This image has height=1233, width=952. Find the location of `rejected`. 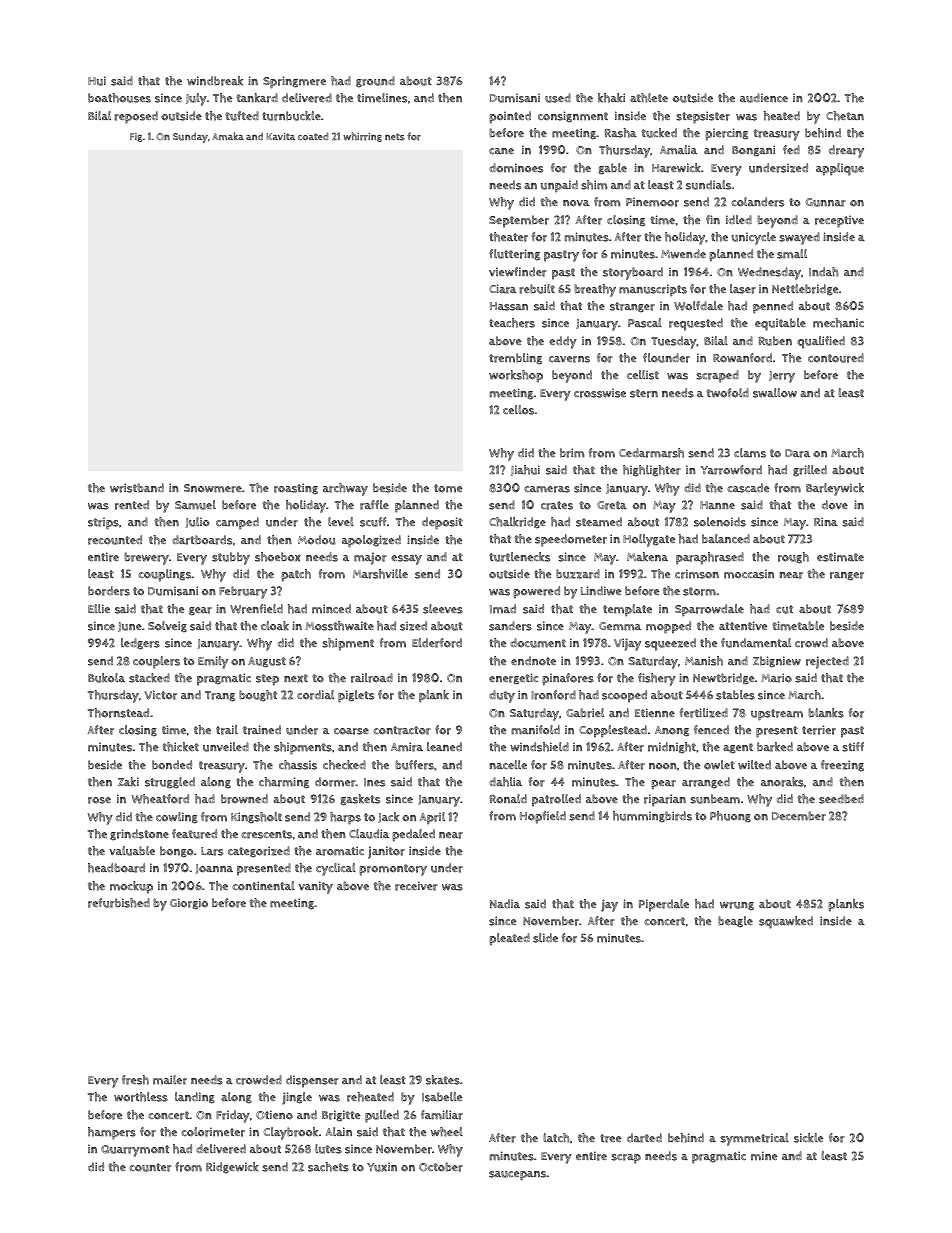

rejected is located at coordinates (827, 662).
